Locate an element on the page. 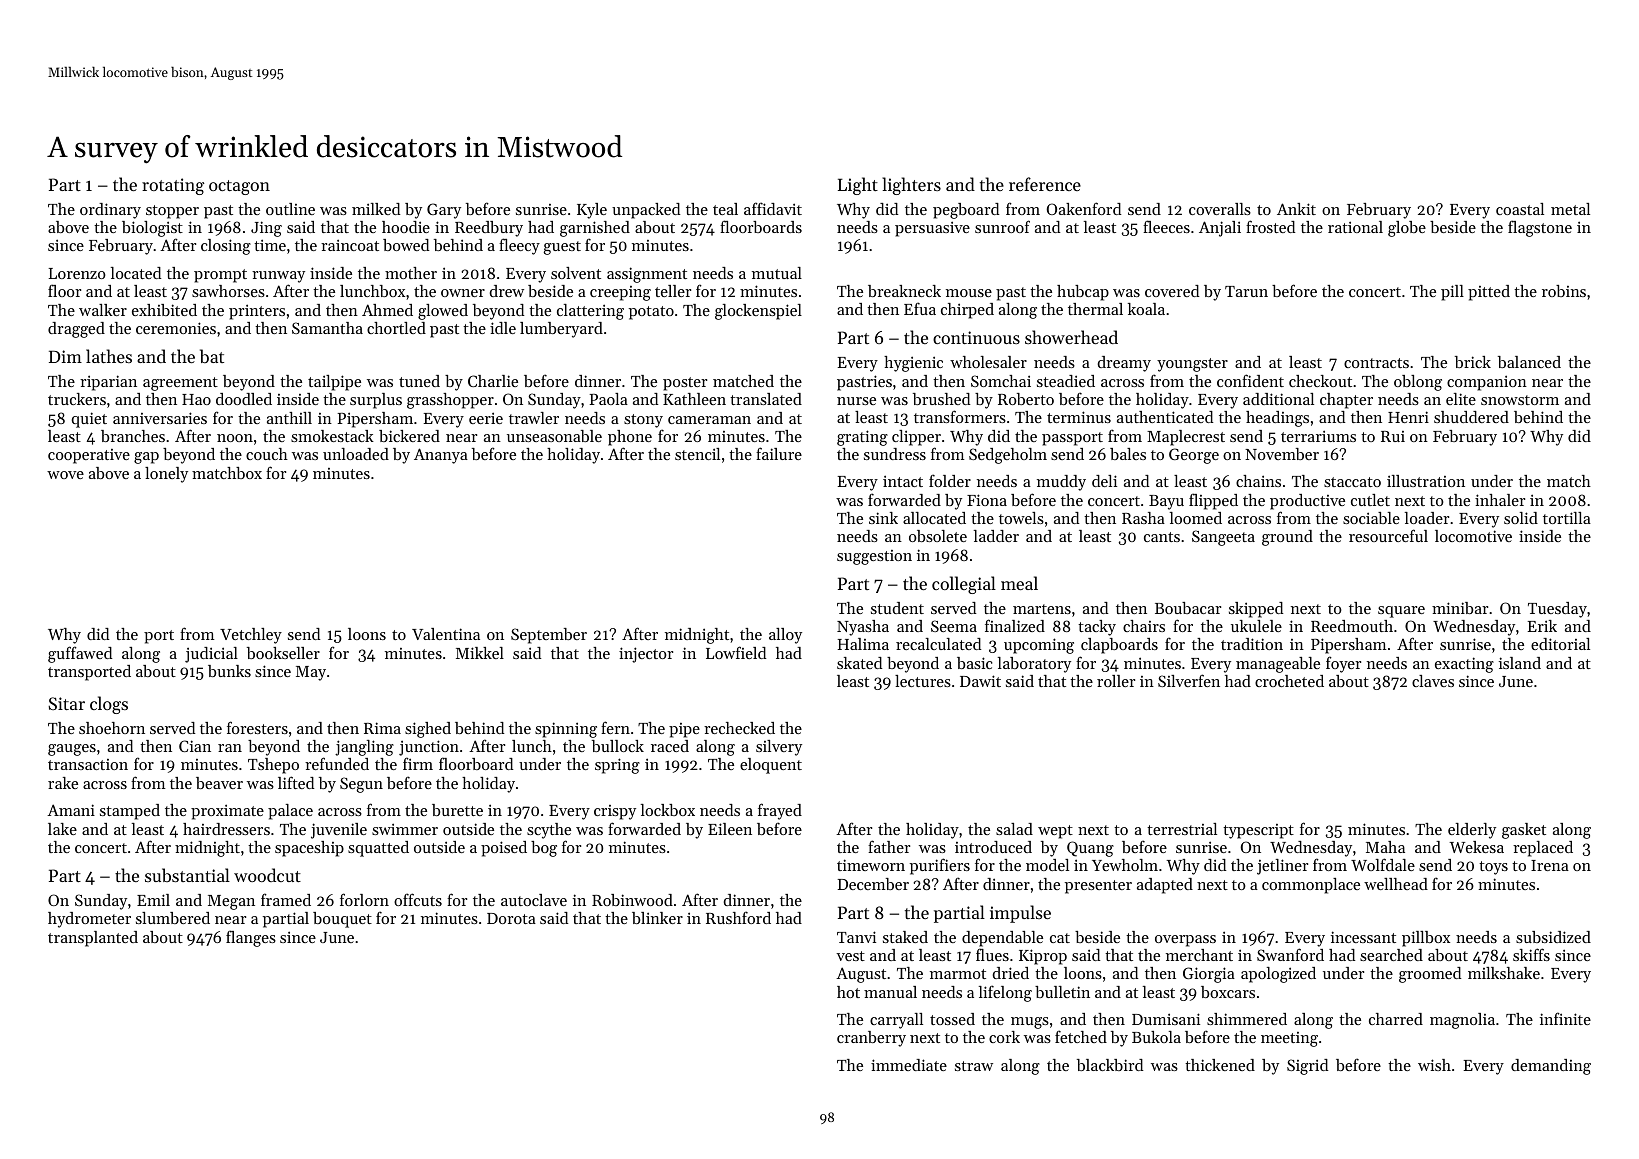  transplanted is located at coordinates (93, 939).
